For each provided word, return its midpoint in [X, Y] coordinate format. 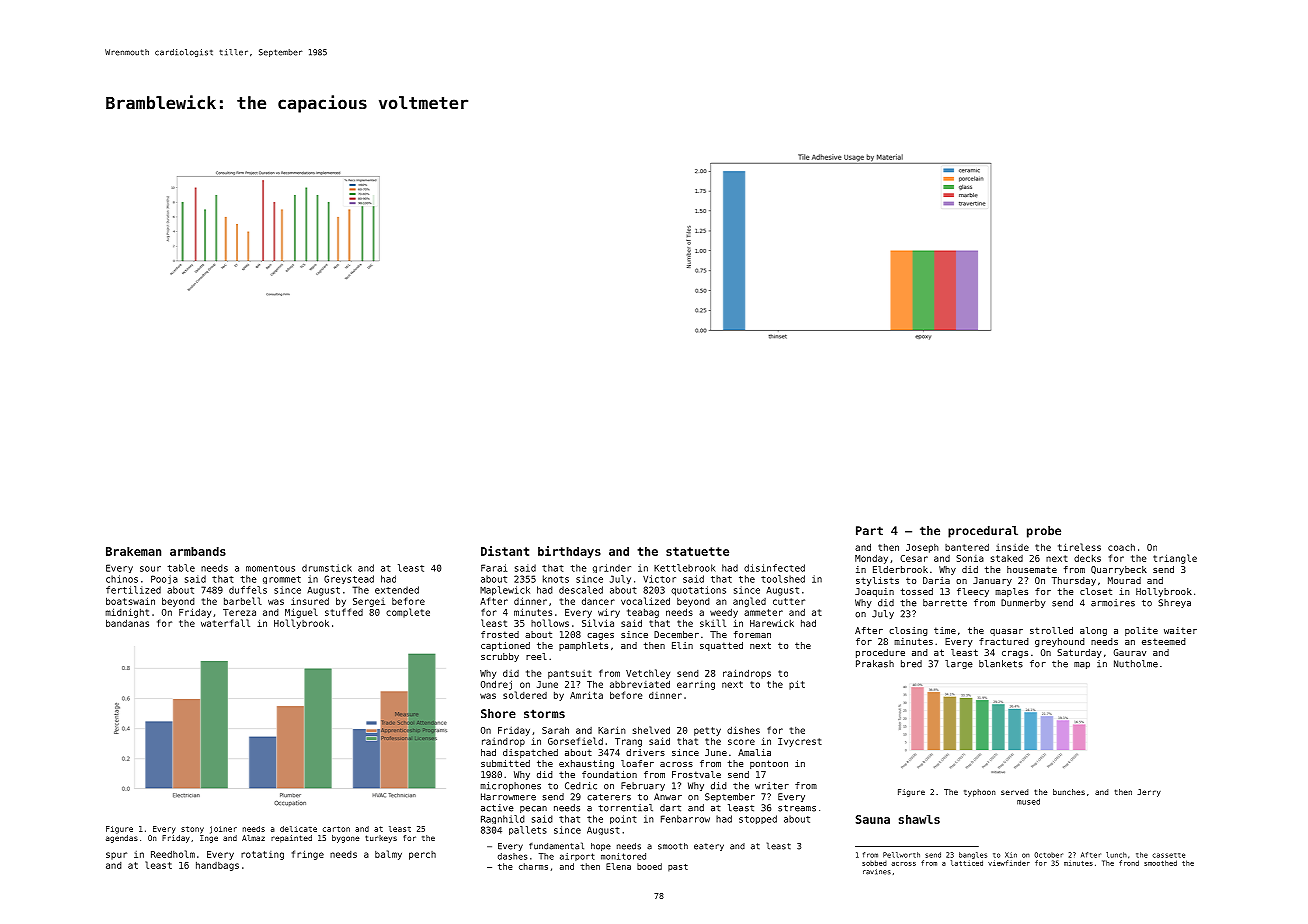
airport [577, 857]
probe [1044, 532]
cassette [1168, 855]
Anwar [668, 797]
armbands [198, 551]
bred [911, 664]
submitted [505, 763]
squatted [721, 646]
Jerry [1149, 793]
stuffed [344, 612]
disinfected [774, 568]
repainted [291, 839]
